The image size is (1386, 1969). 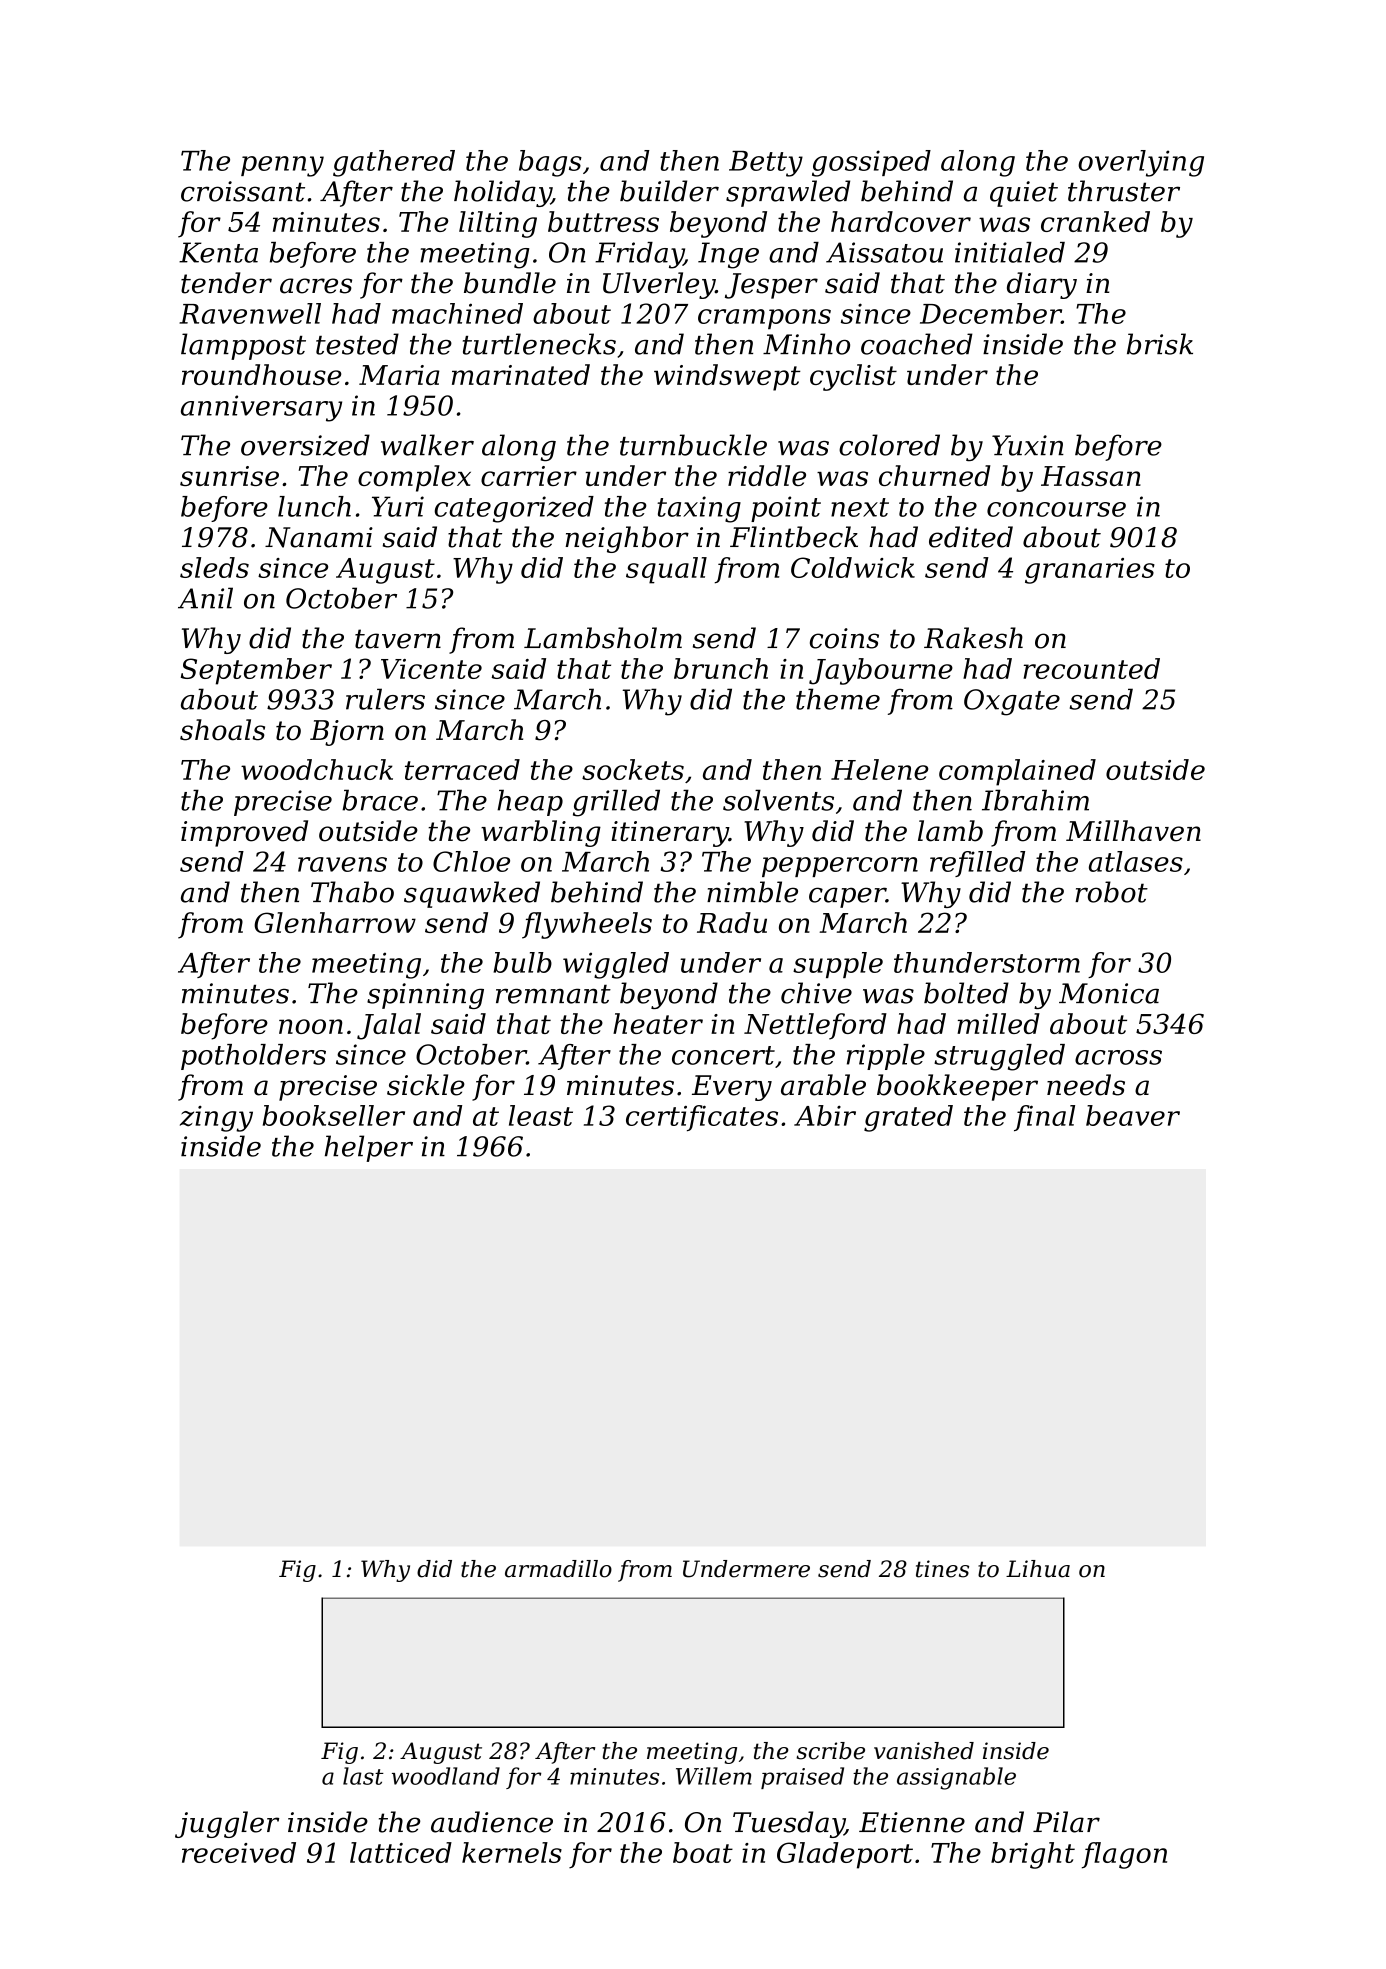 I want to click on last, so click(x=363, y=1776).
